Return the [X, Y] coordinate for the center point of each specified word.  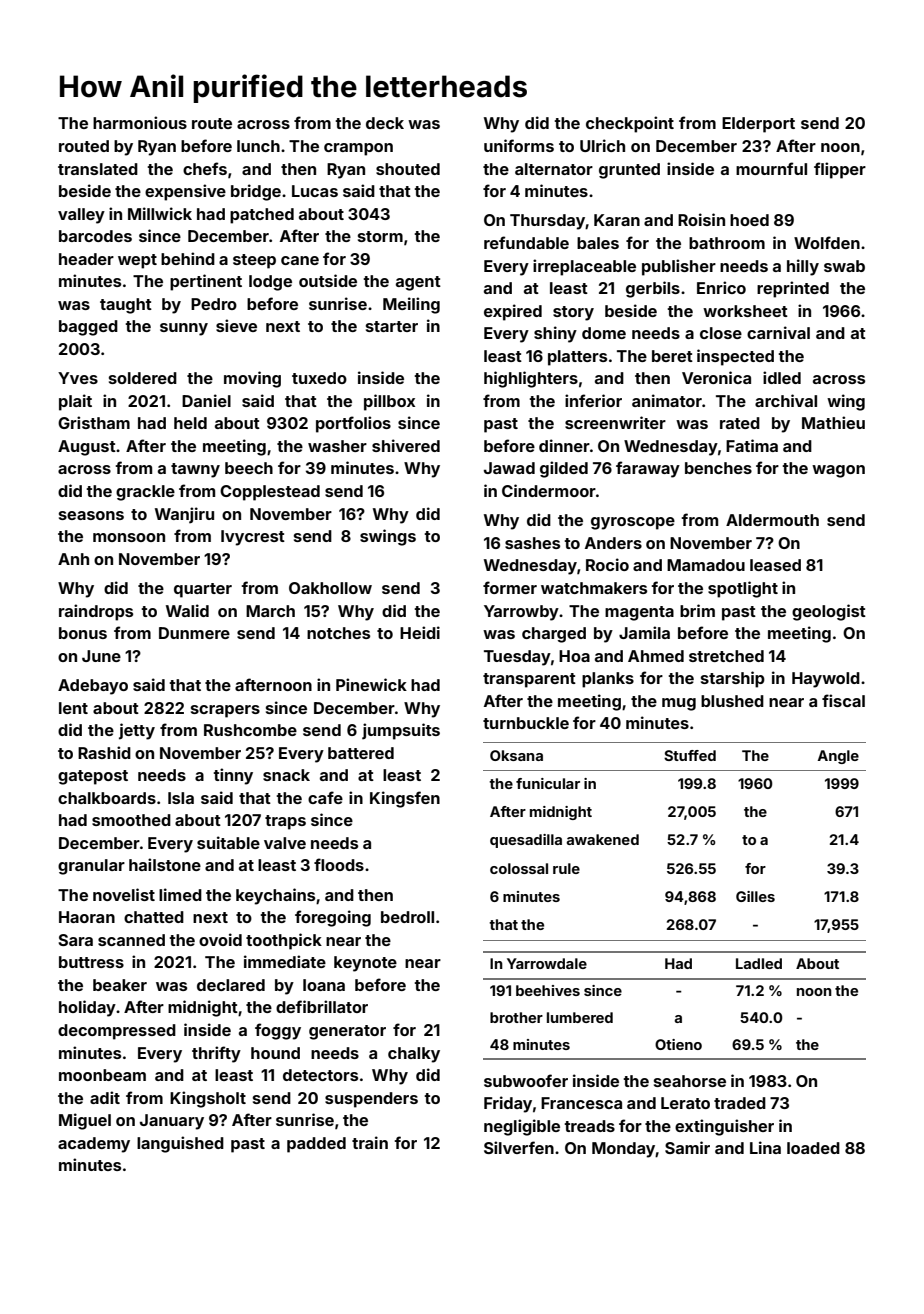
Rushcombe [250, 730]
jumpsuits [401, 731]
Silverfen [519, 1147]
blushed [732, 701]
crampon [358, 149]
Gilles [755, 896]
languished [180, 1144]
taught [126, 306]
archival [786, 400]
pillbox [389, 402]
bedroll [407, 917]
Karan [617, 220]
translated [98, 169]
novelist [124, 894]
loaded [813, 1148]
